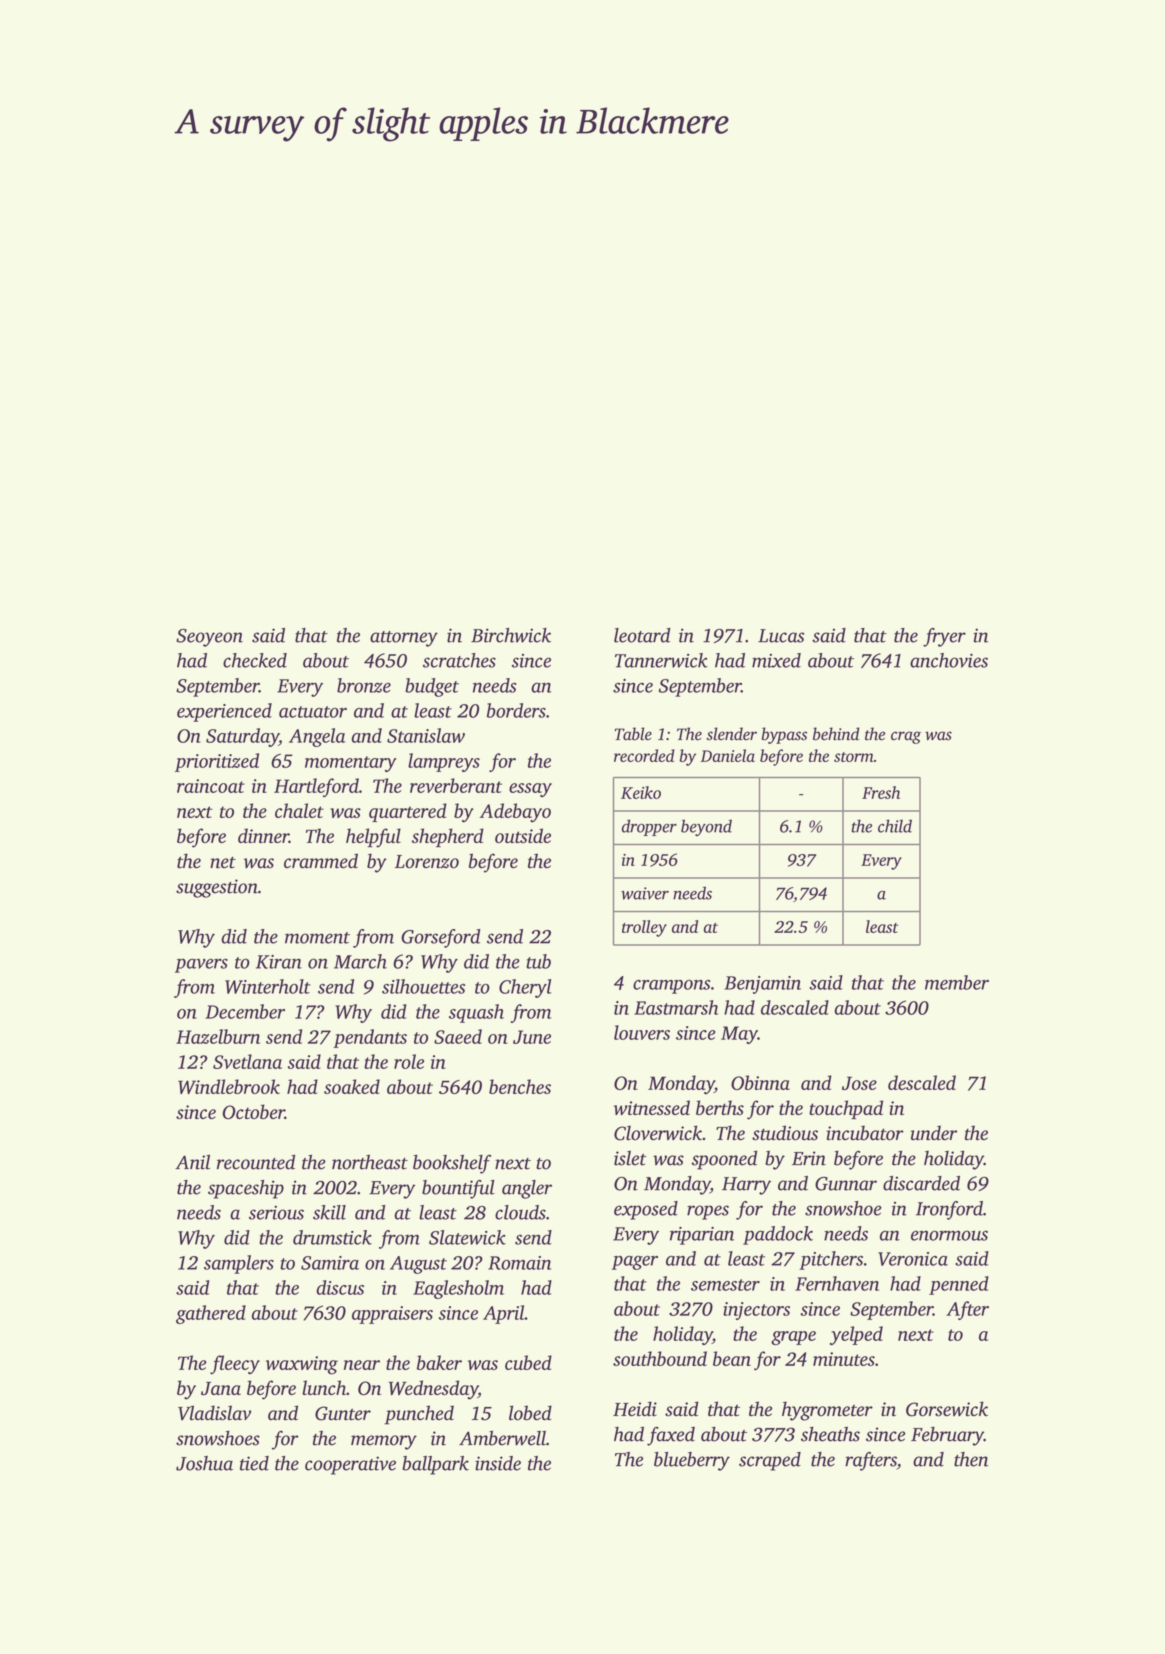  I want to click on appraisers, so click(392, 1315).
